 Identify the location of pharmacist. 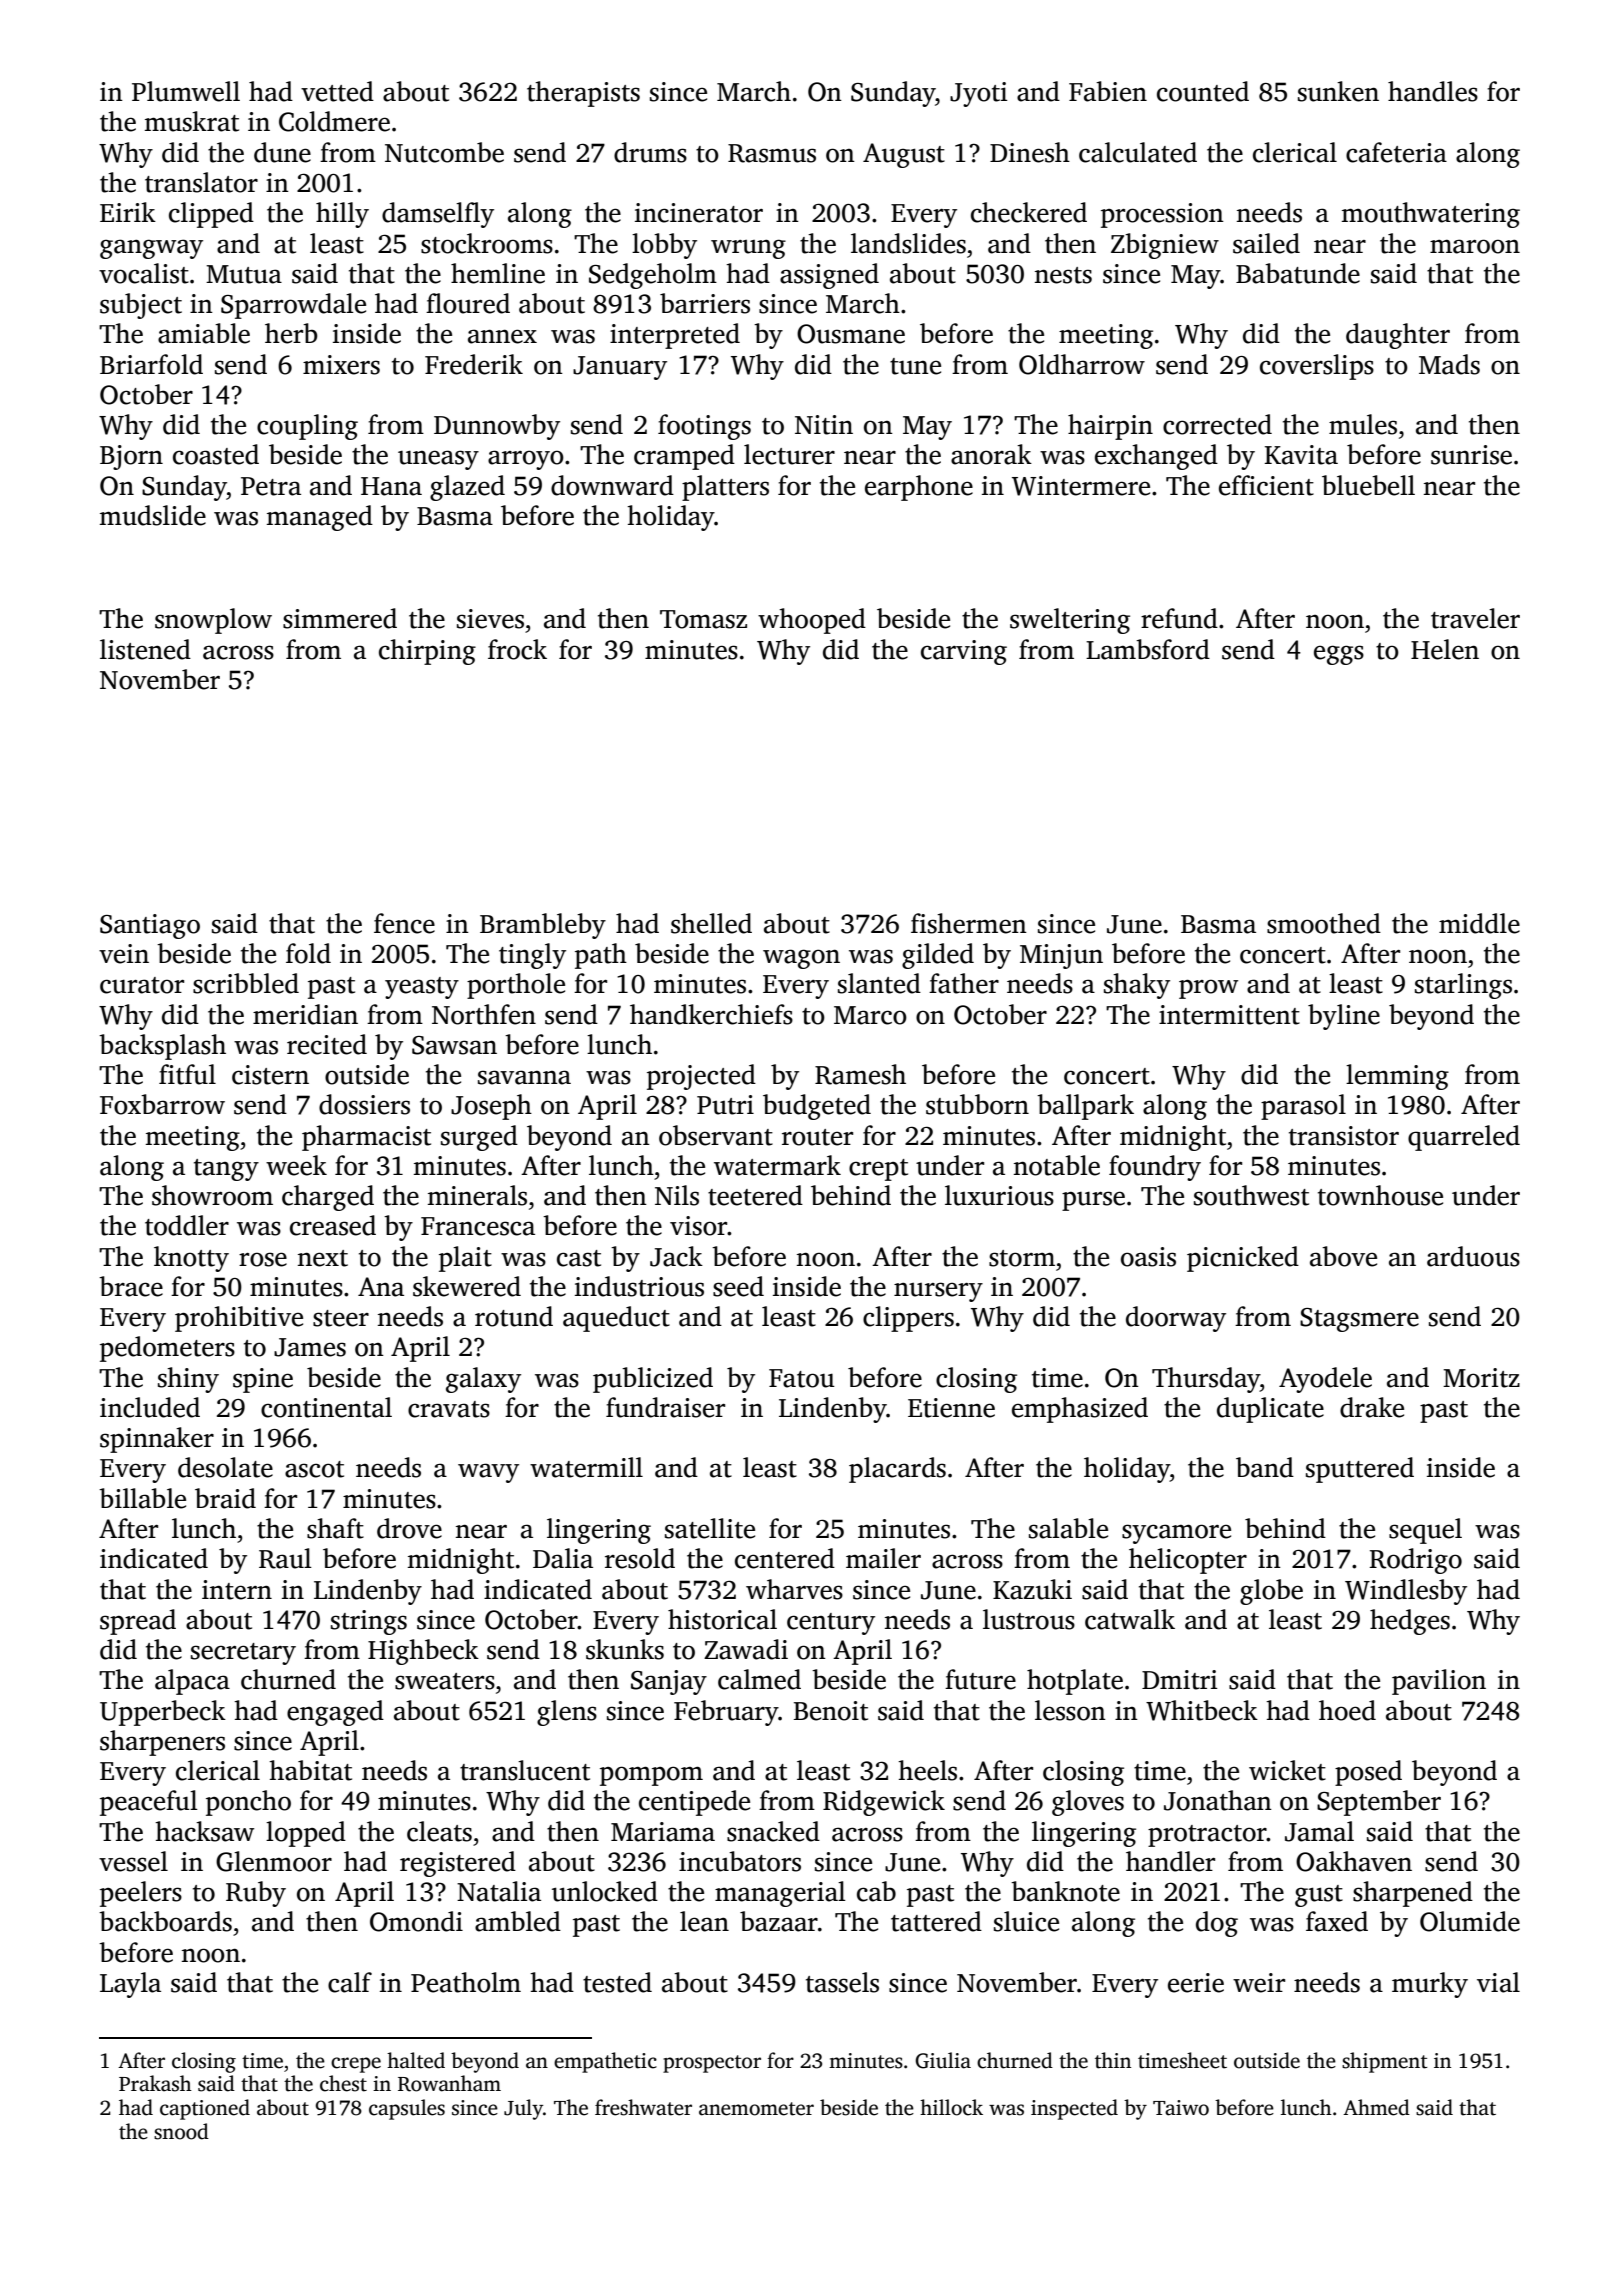
(366, 1138).
